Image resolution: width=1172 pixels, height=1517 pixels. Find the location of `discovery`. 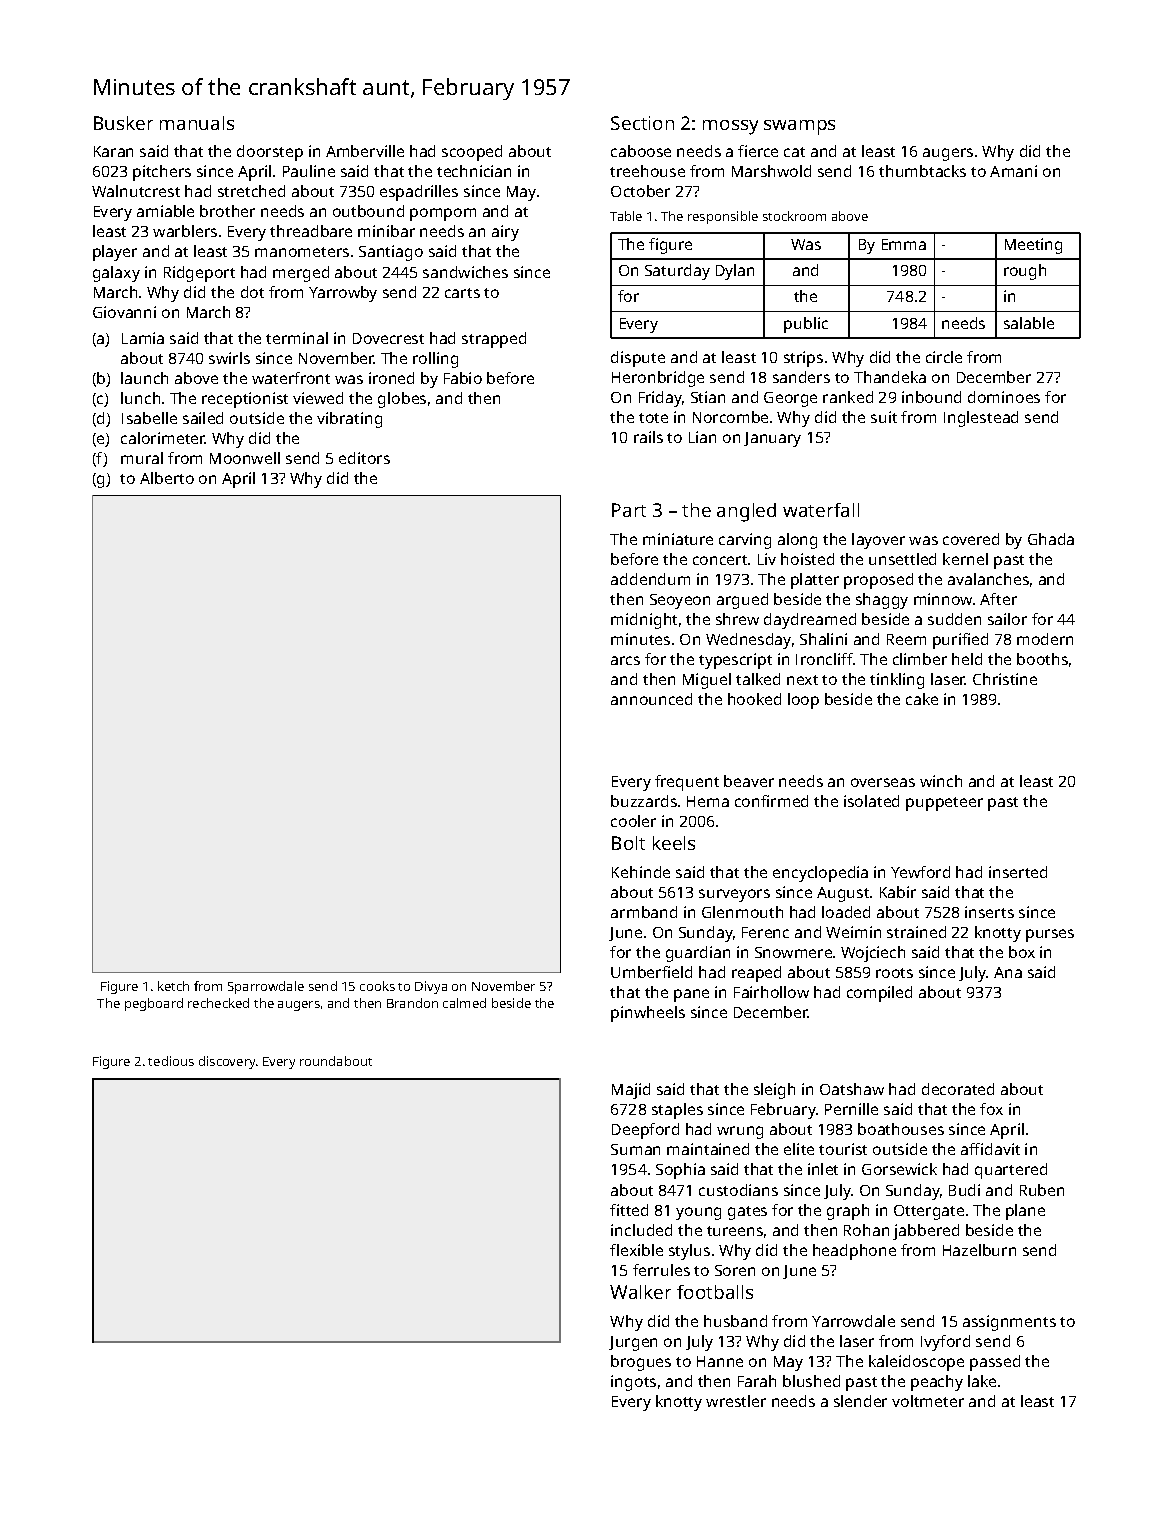

discovery is located at coordinates (227, 1062).
